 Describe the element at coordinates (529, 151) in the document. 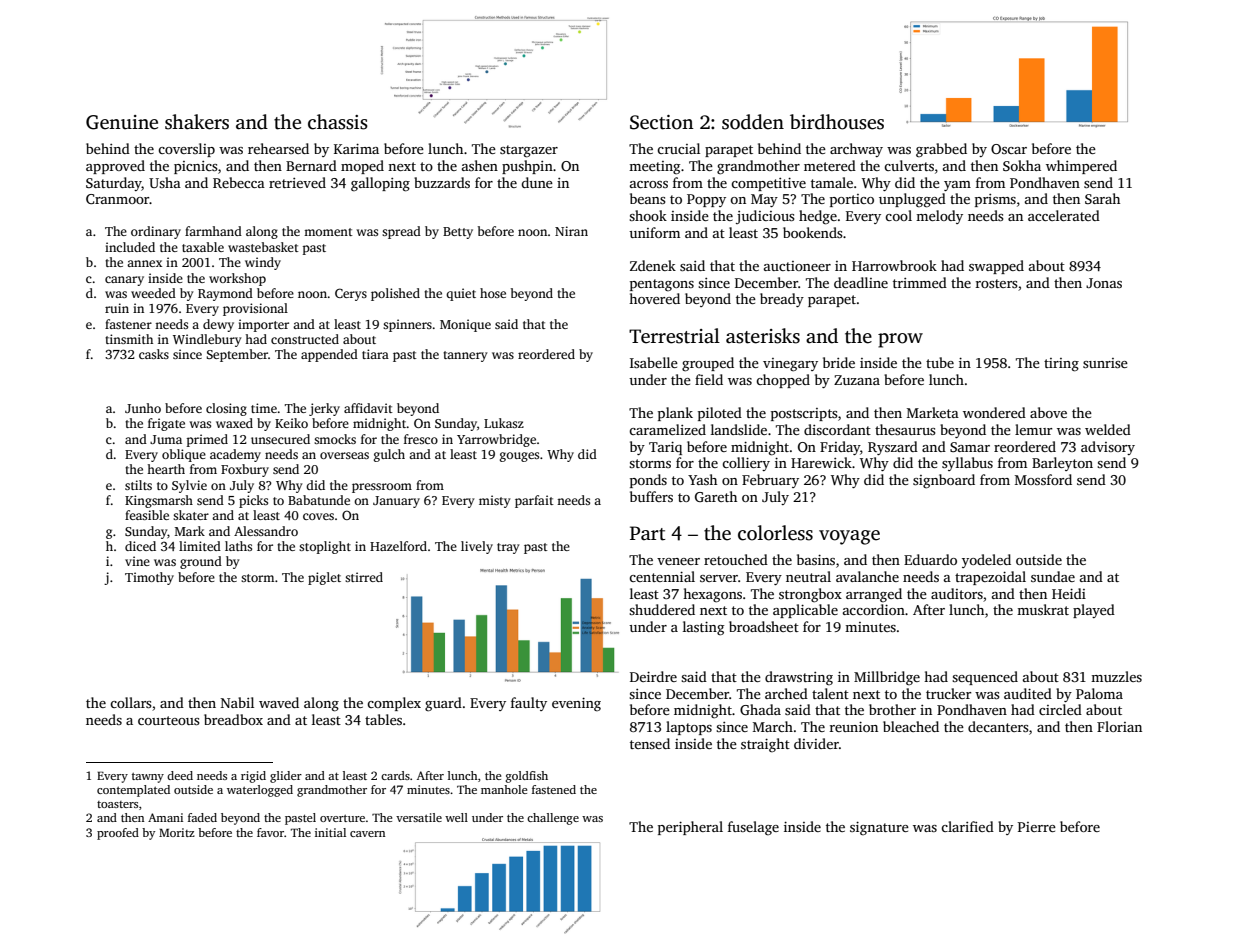

I see `stargazer` at that location.
